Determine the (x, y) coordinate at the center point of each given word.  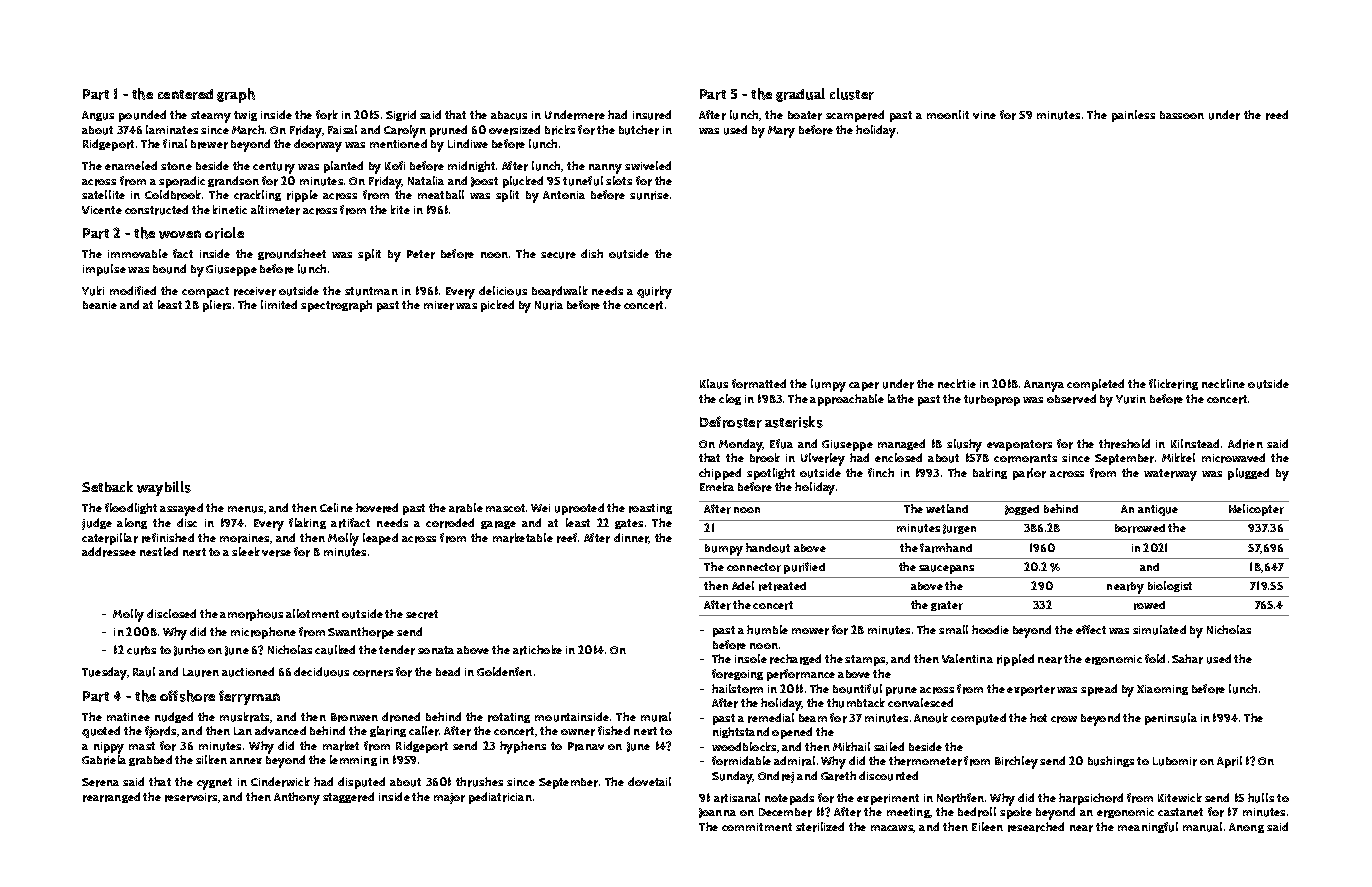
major (449, 798)
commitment (757, 827)
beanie (100, 305)
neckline (1223, 383)
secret (422, 614)
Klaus (714, 384)
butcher (639, 130)
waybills (164, 488)
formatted (759, 384)
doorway (318, 145)
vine (984, 115)
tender (397, 650)
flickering (1173, 384)
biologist (1170, 586)
